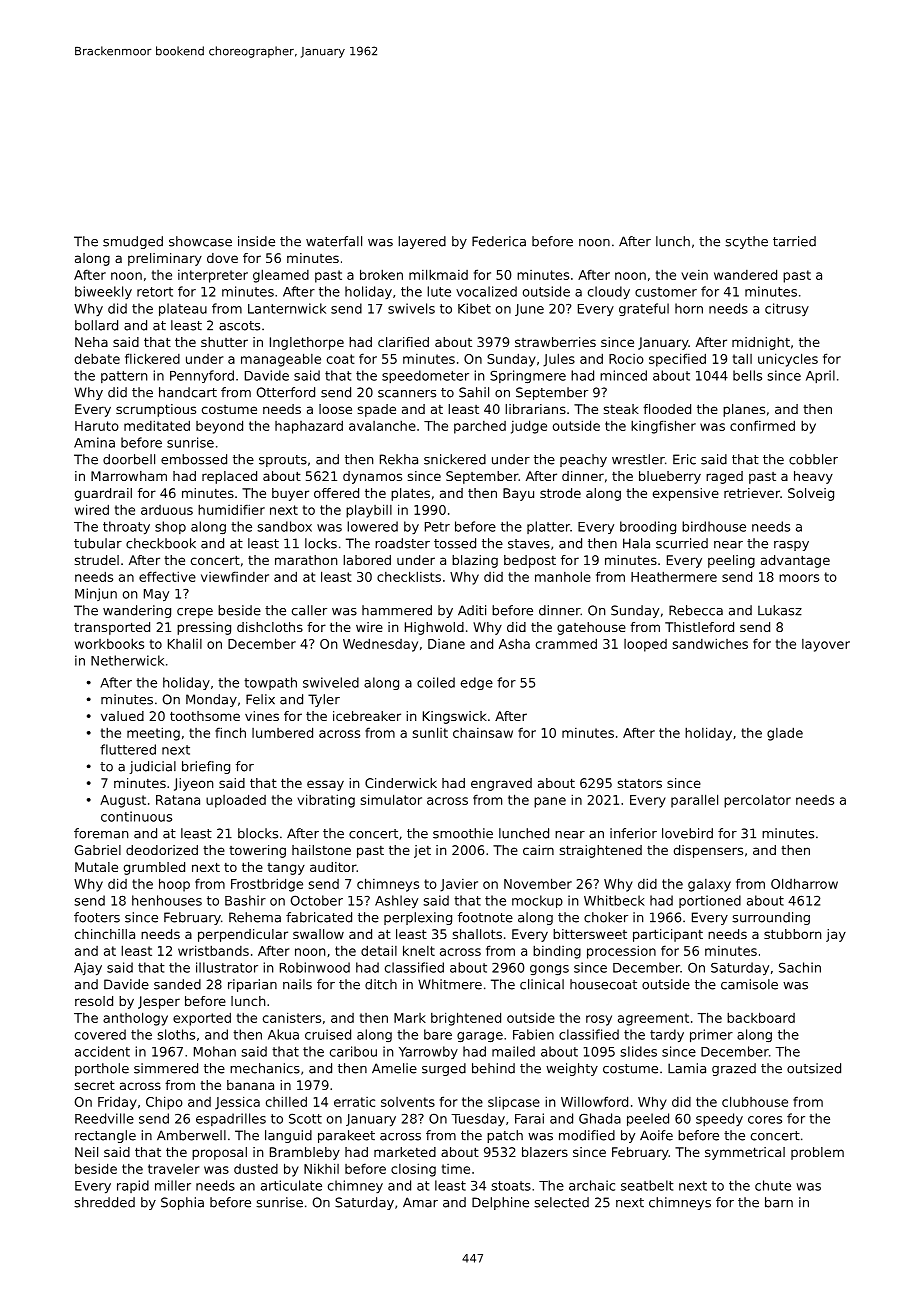 The image size is (924, 1308). I want to click on April, so click(820, 376).
